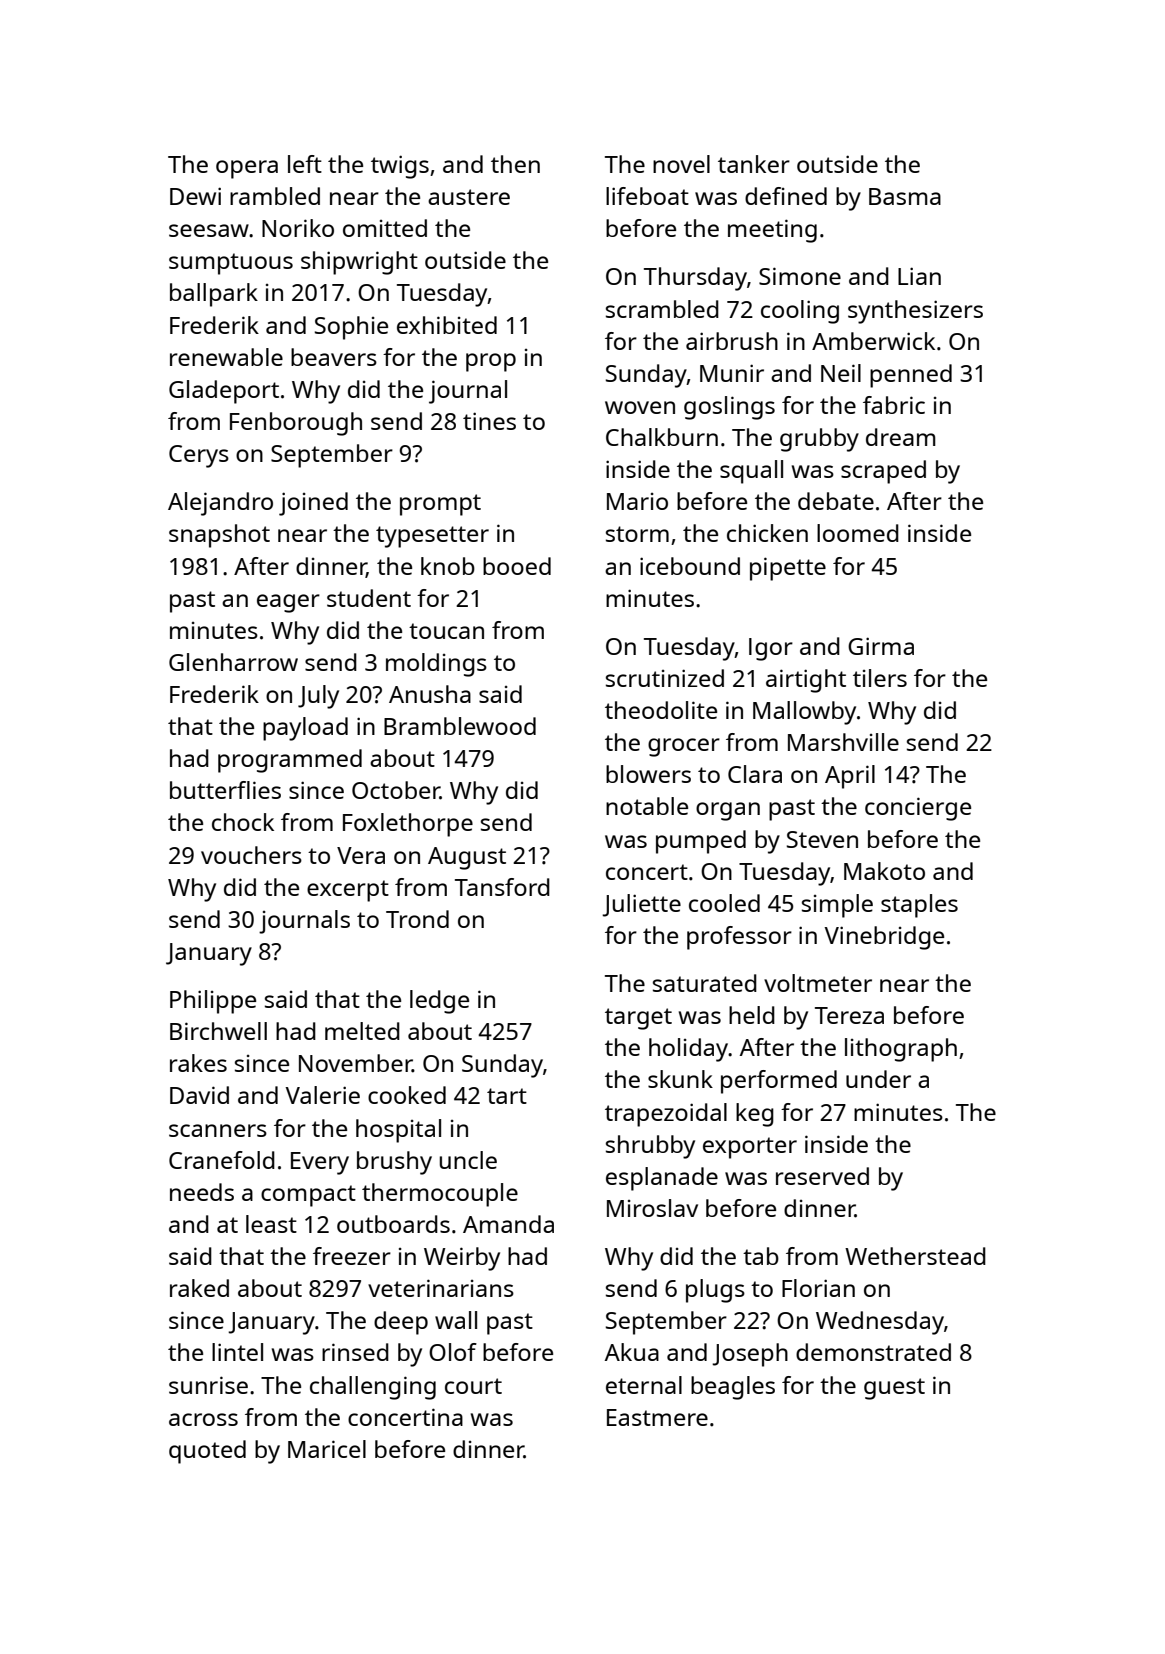  I want to click on vouchers, so click(251, 855).
